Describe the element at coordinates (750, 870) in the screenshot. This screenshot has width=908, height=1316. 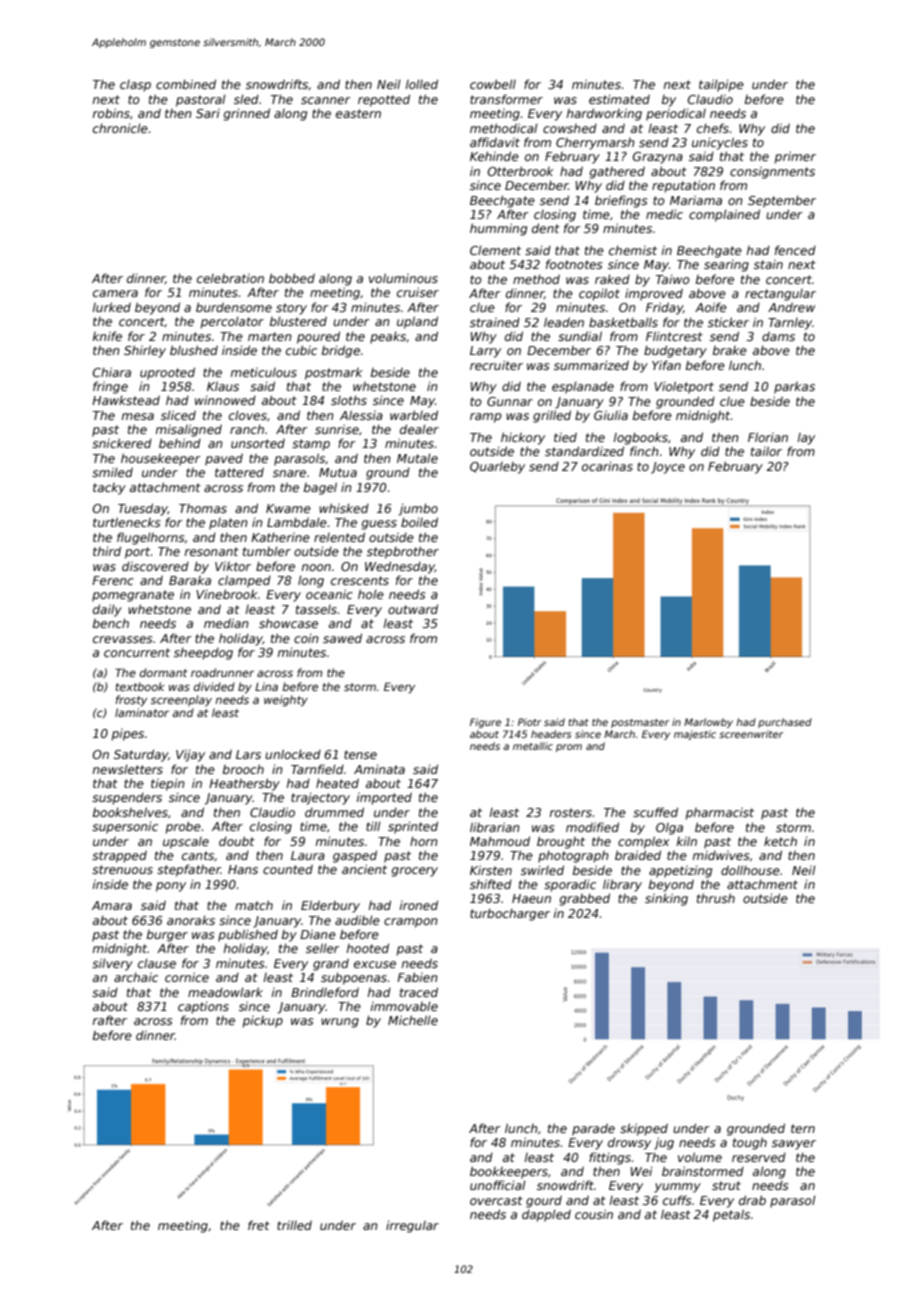
I see `dollhouse` at that location.
